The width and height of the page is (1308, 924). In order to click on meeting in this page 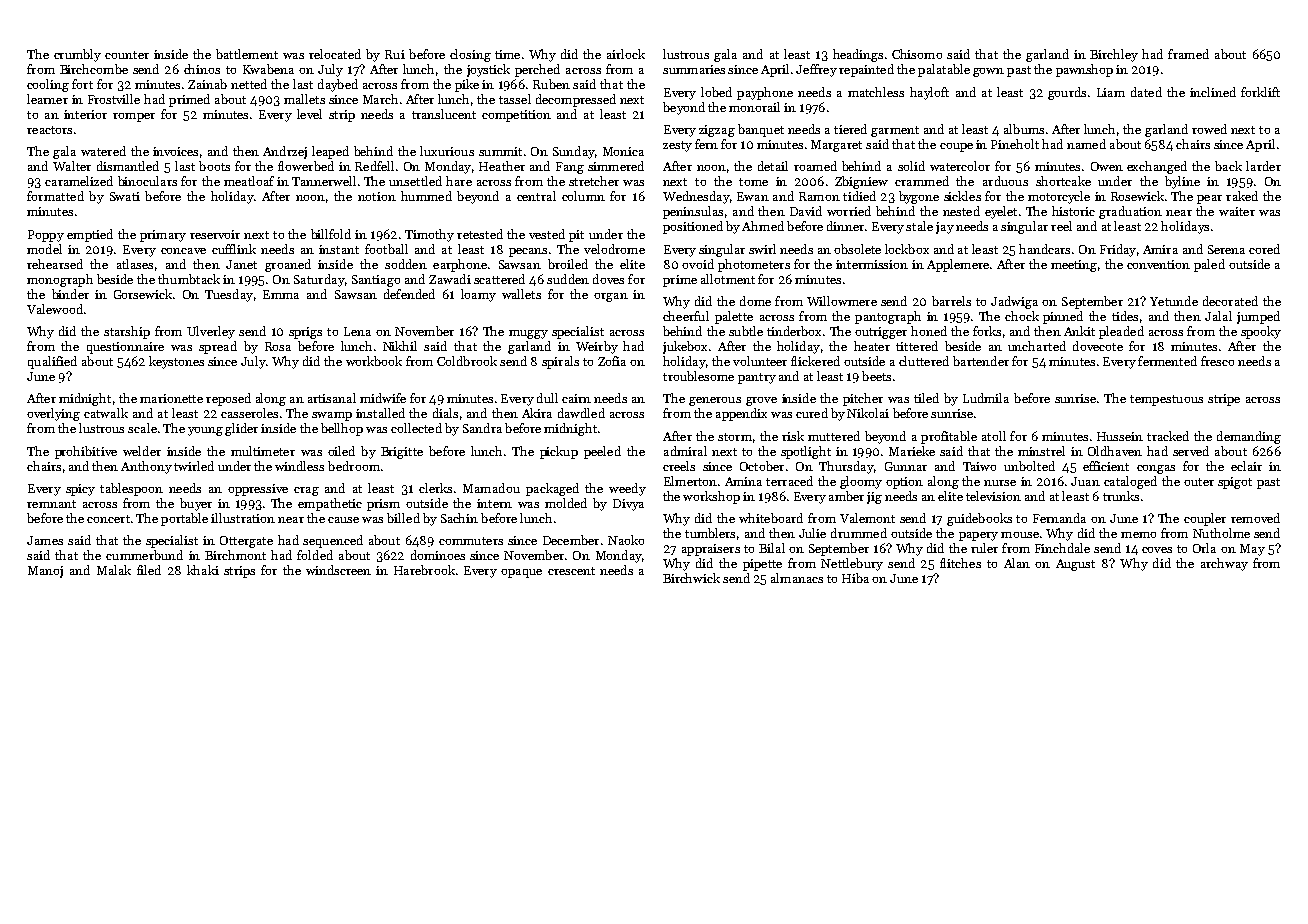, I will do `click(1074, 266)`.
